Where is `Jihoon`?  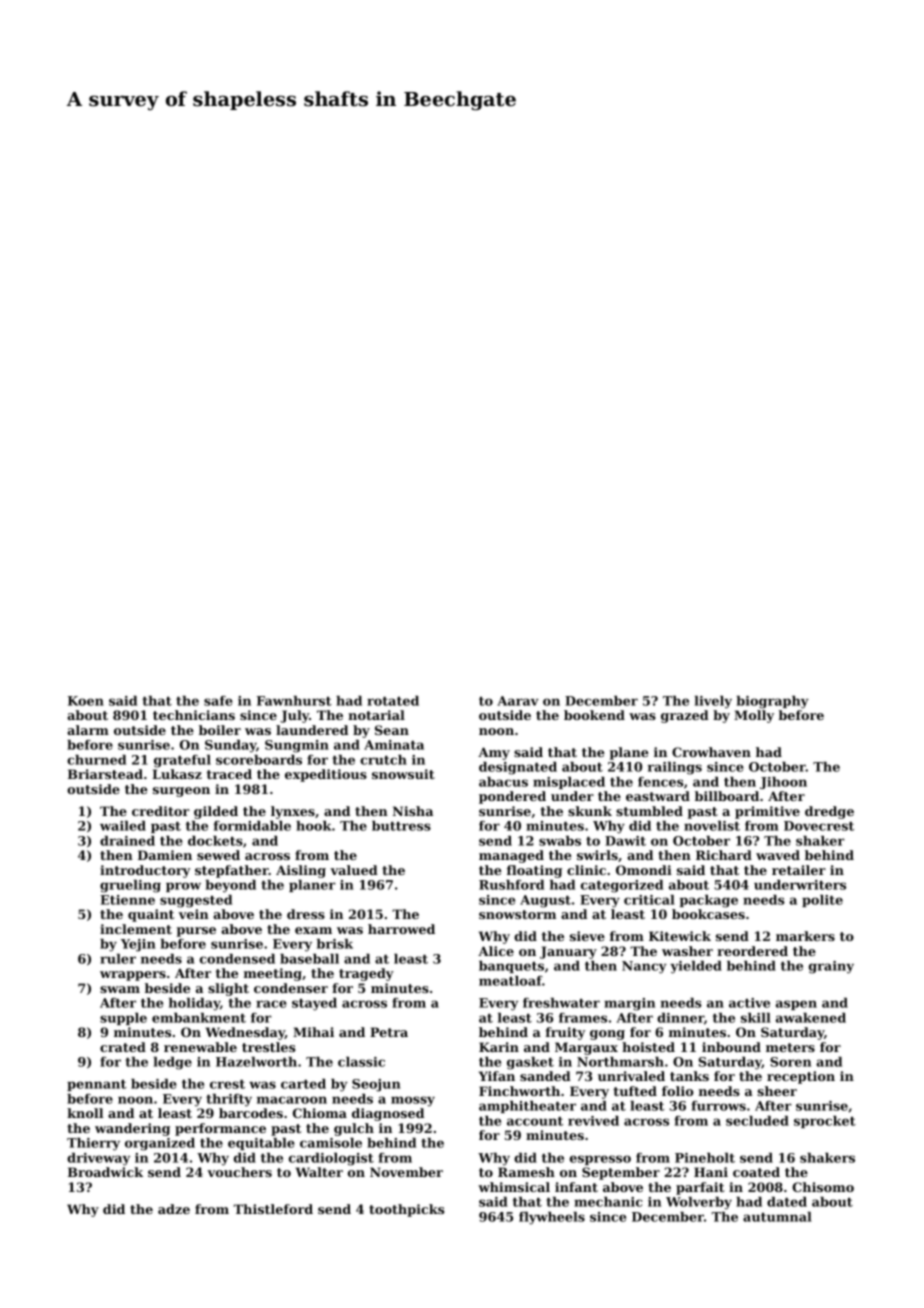 Jihoon is located at coordinates (783, 783).
